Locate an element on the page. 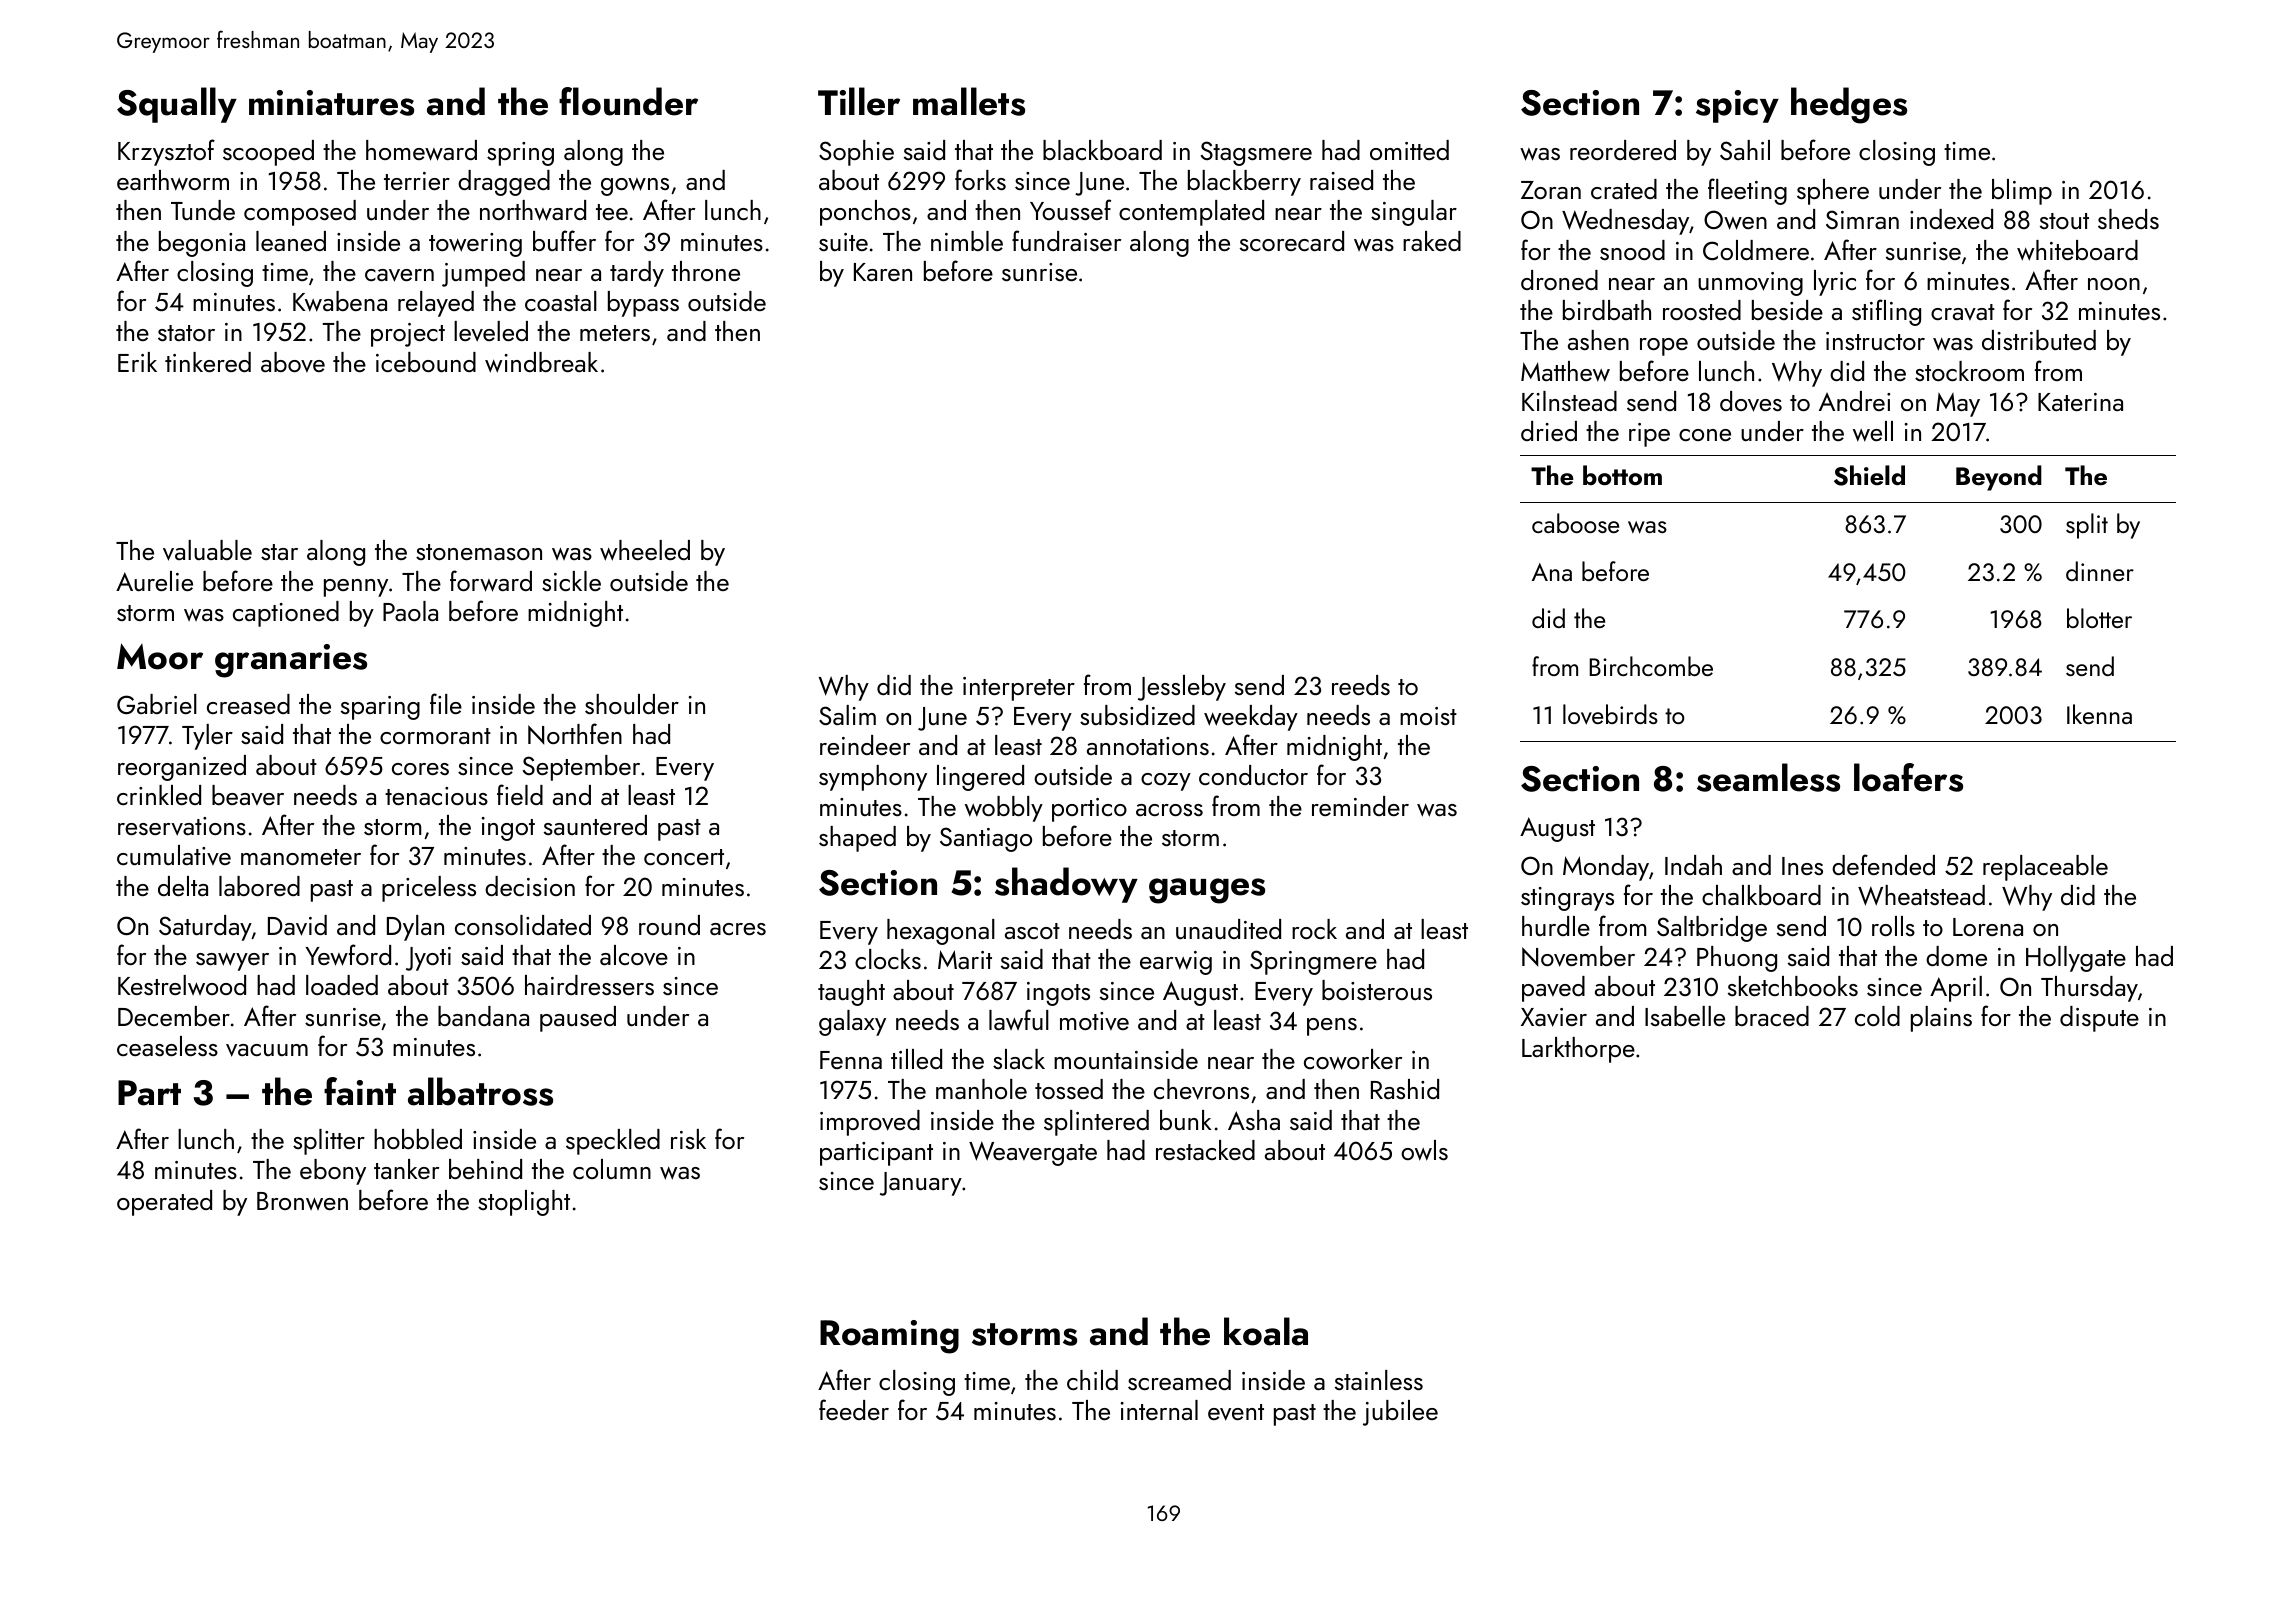 This page has width=2292, height=1620. feeder is located at coordinates (854, 1409).
